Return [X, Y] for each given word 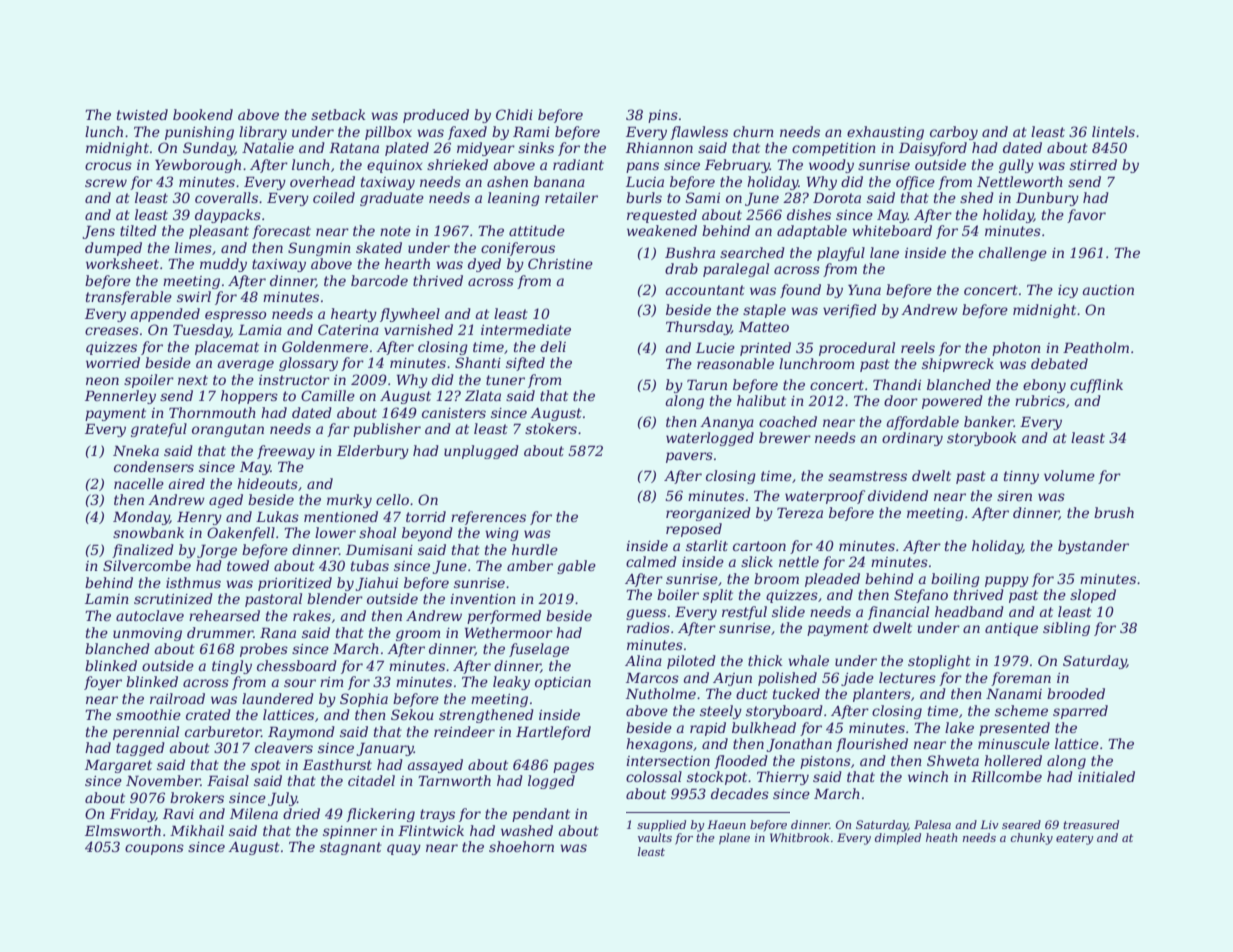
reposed [694, 530]
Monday [141, 518]
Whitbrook [799, 837]
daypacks [228, 216]
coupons [154, 849]
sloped [1093, 596]
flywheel [410, 315]
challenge [1013, 254]
